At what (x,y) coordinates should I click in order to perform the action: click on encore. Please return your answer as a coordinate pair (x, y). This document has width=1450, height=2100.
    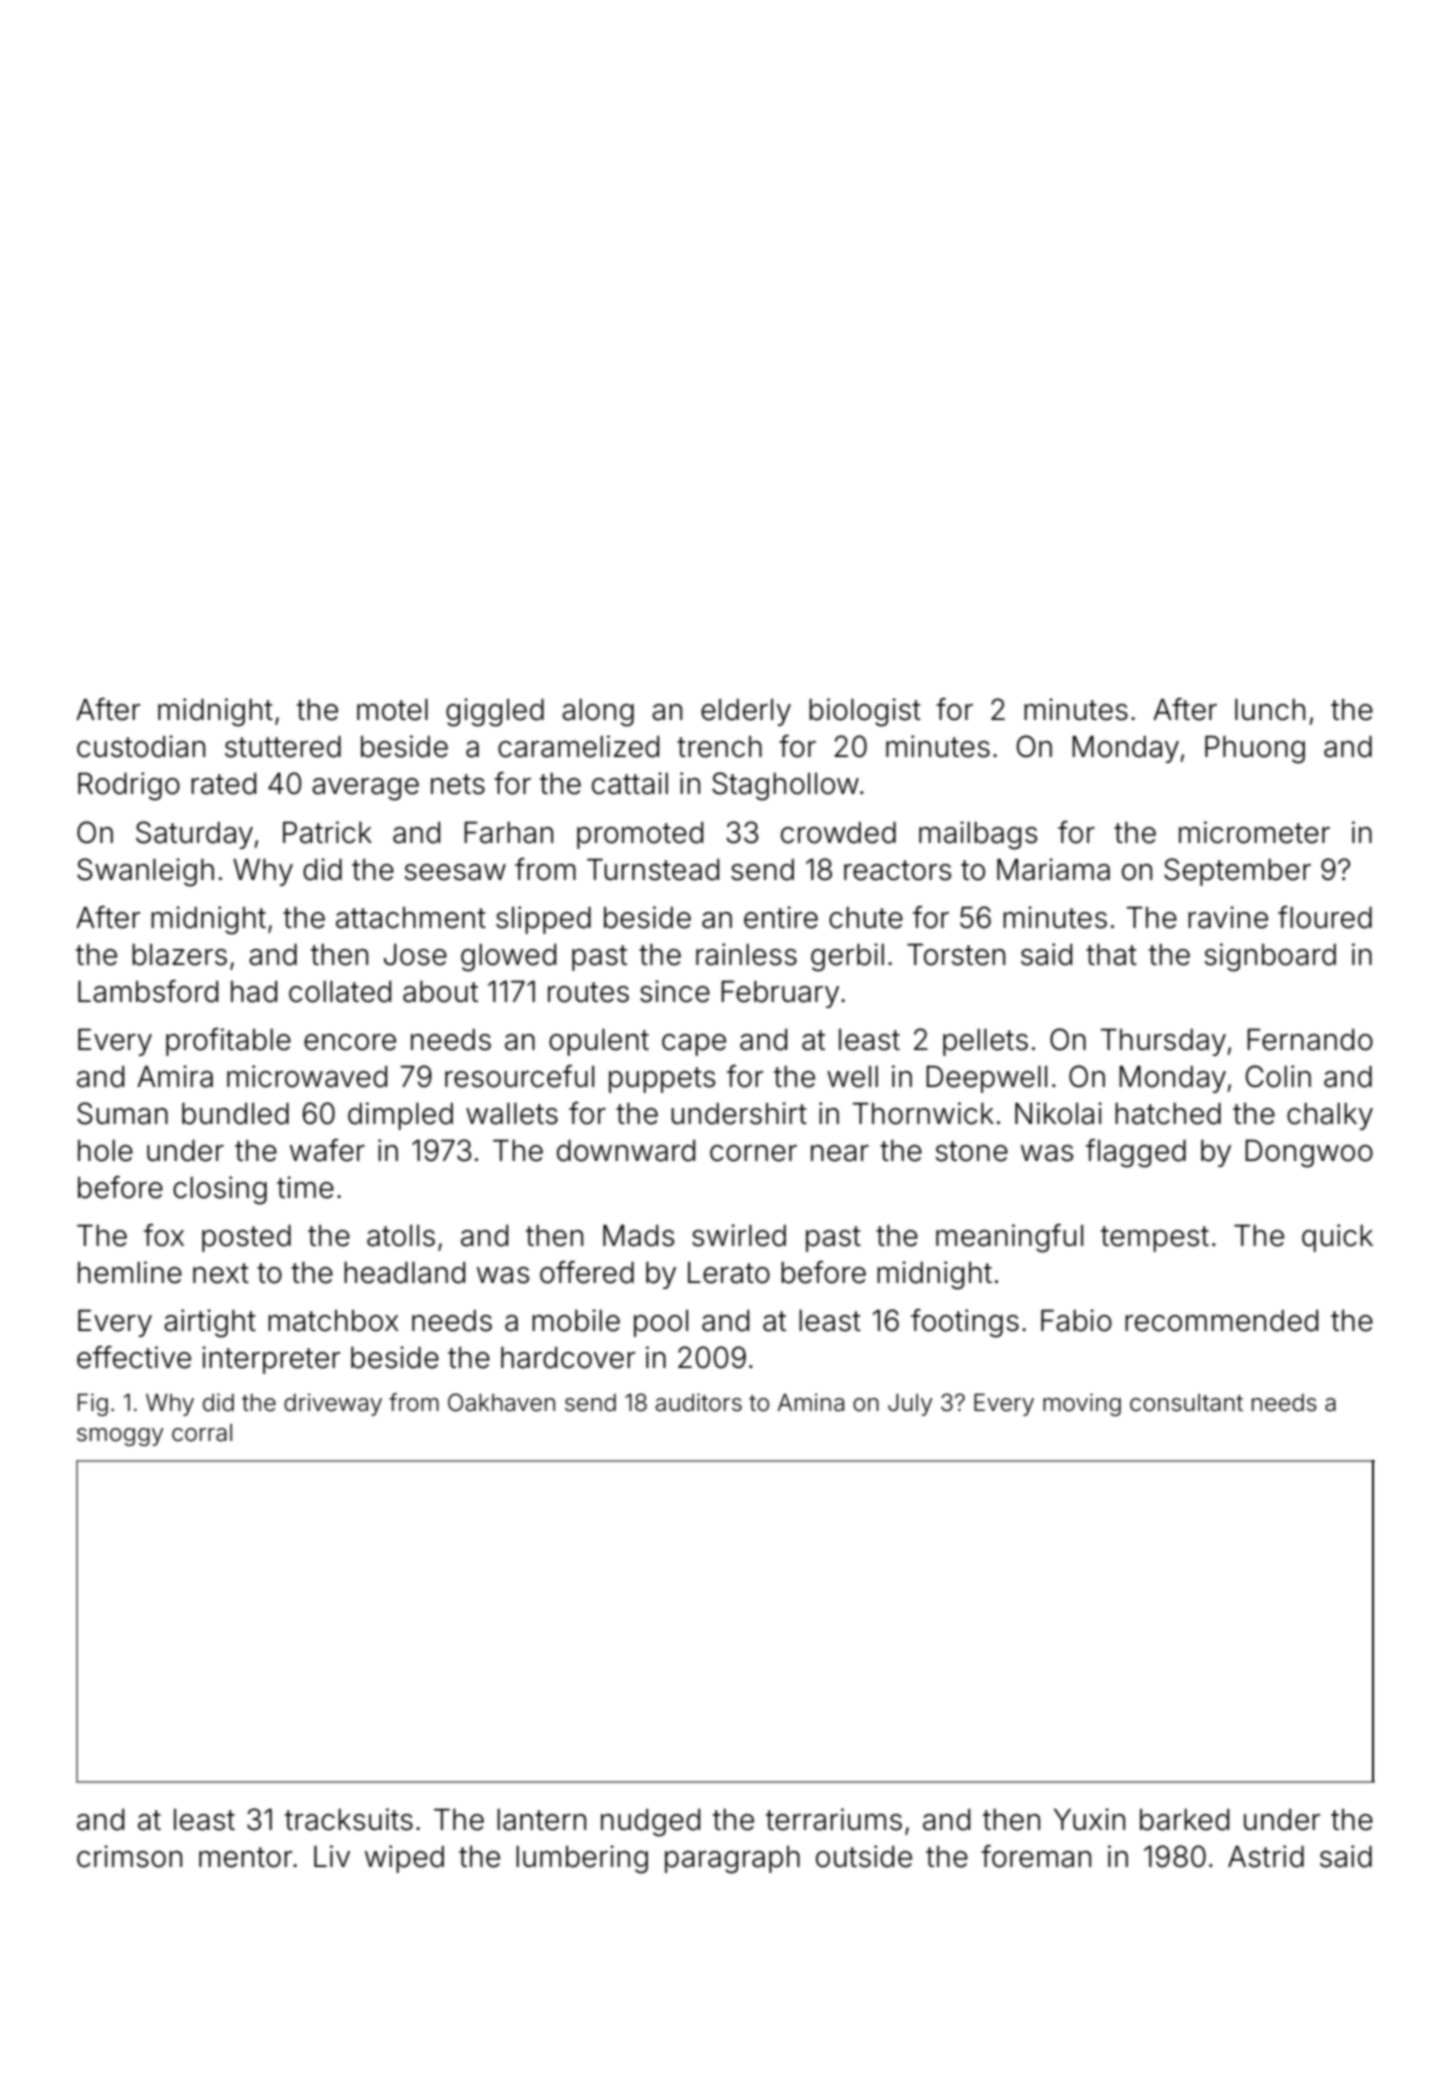
    Looking at the image, I should click on (350, 1042).
